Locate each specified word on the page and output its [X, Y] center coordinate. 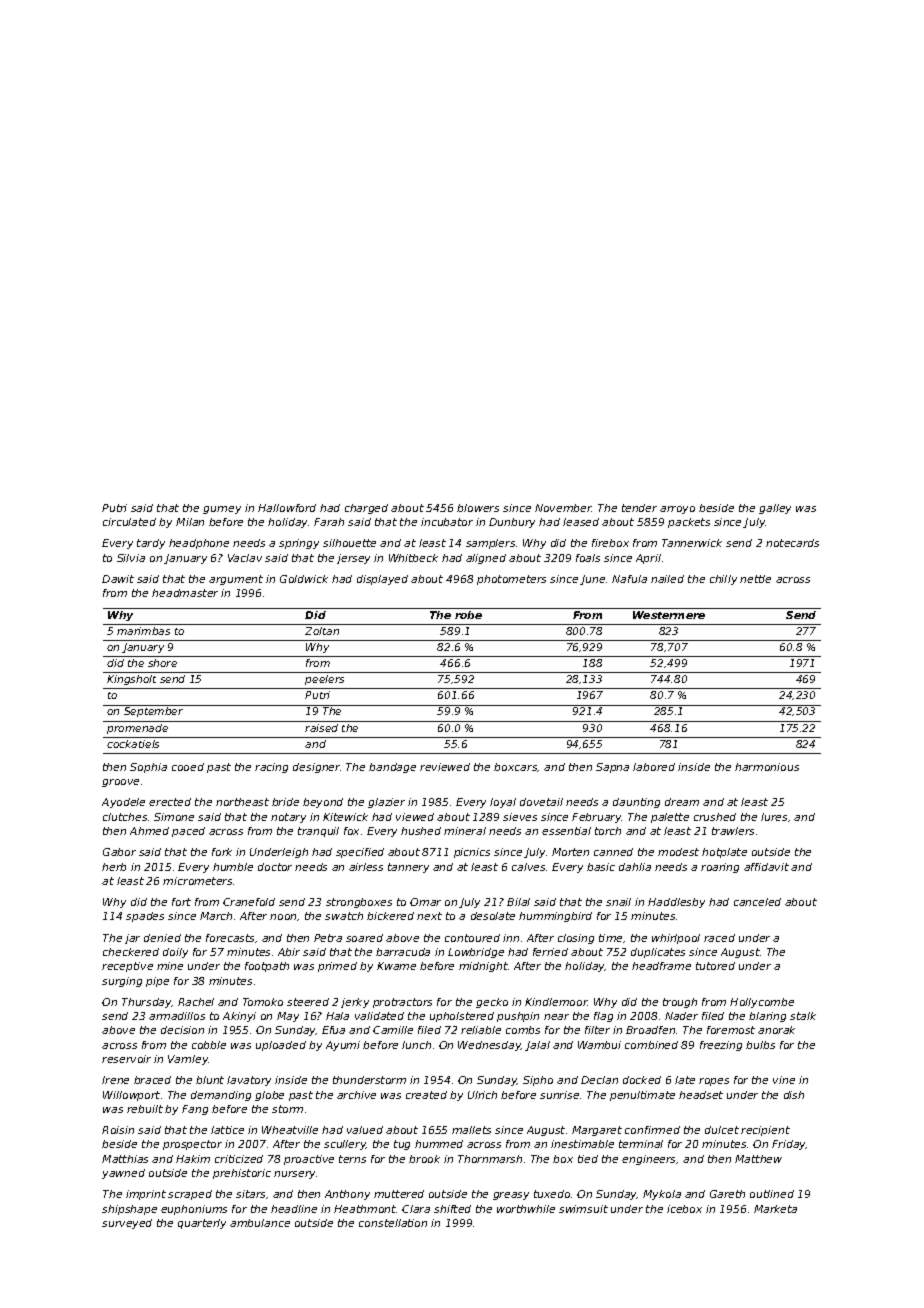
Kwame [396, 966]
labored [654, 767]
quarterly [202, 1224]
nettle [755, 579]
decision [182, 1030]
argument [236, 580]
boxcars [516, 767]
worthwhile [526, 1209]
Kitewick [345, 817]
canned [613, 852]
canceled [757, 902]
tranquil [318, 832]
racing [271, 768]
